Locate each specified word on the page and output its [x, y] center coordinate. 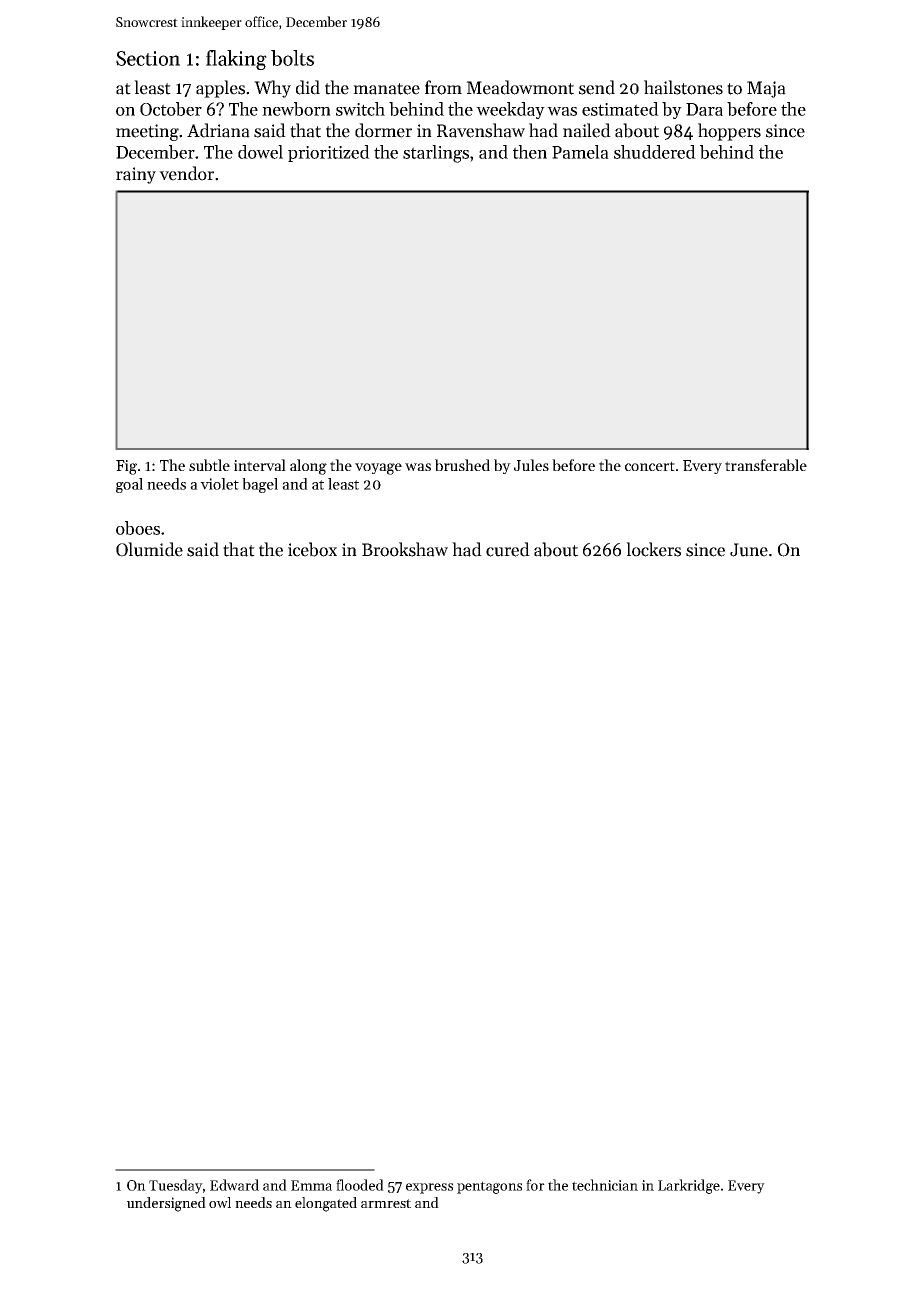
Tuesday [176, 1186]
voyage [378, 469]
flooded [360, 1185]
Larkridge [689, 1186]
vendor [186, 173]
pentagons [489, 1187]
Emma [311, 1185]
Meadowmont [520, 87]
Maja [766, 89]
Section [148, 58]
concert [650, 466]
